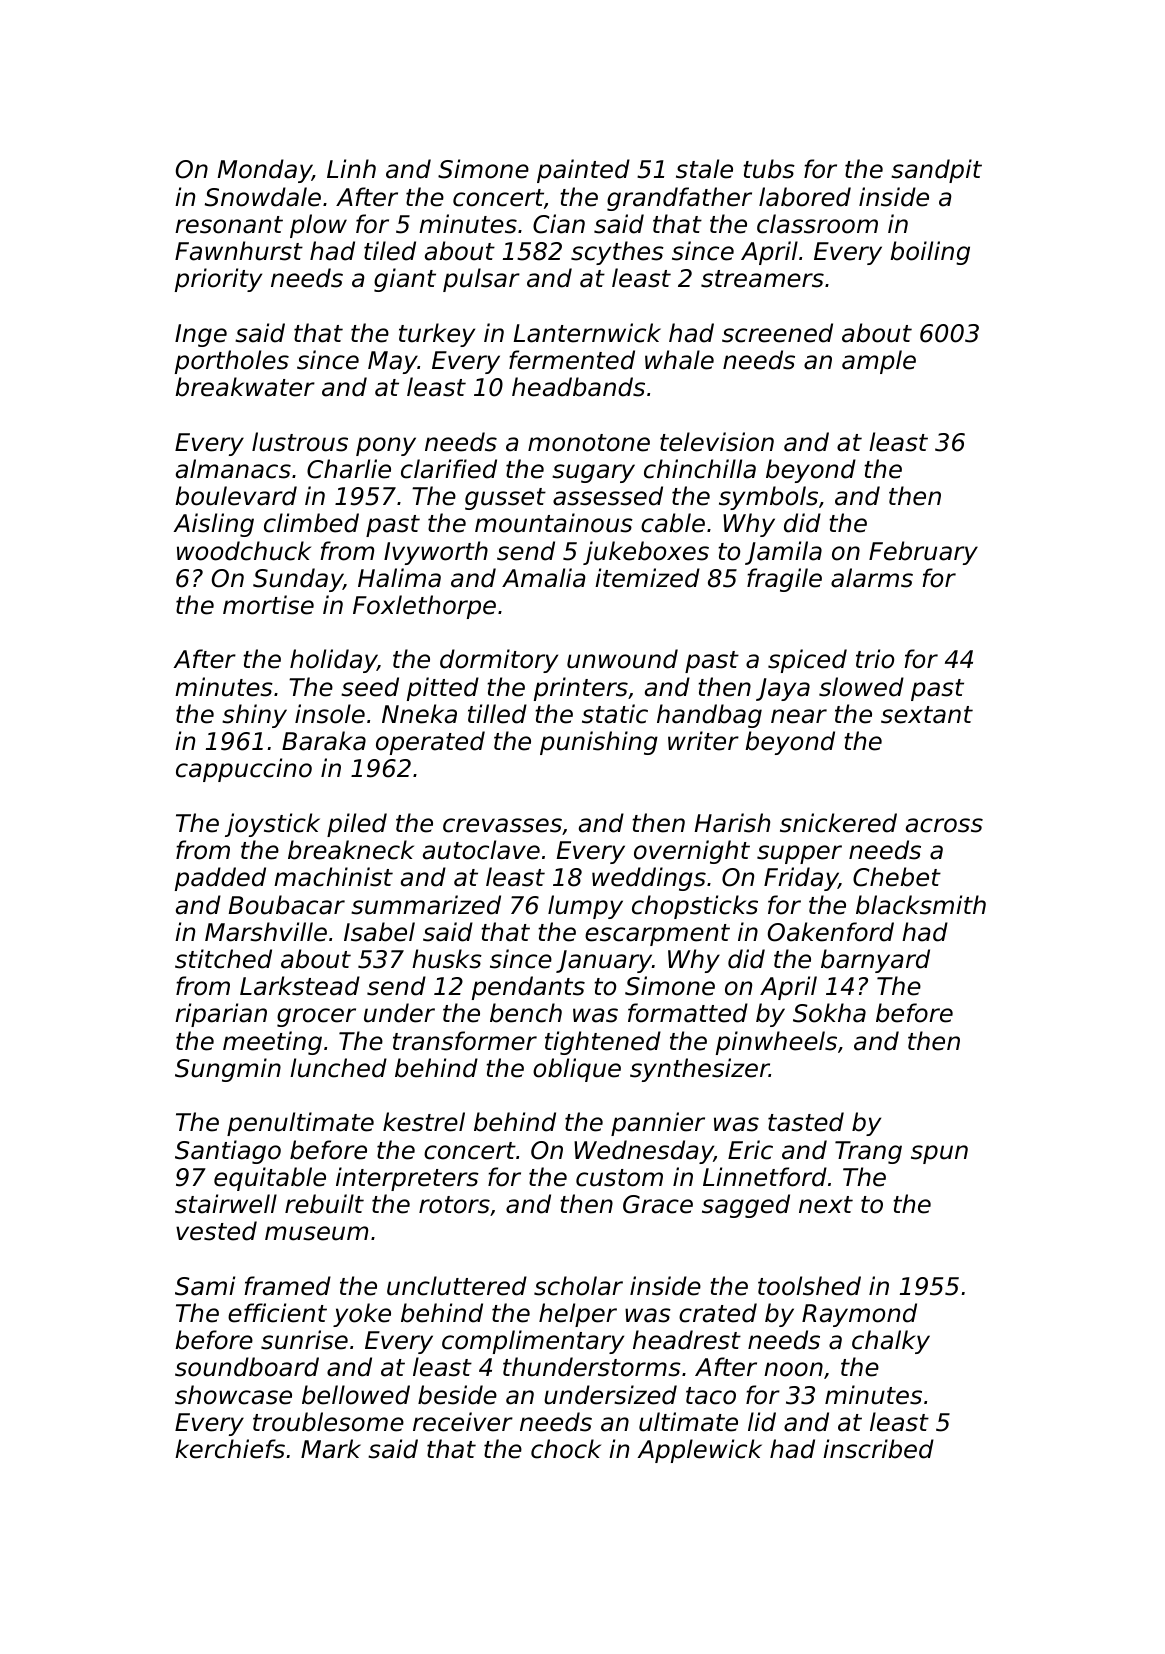 Image resolution: width=1165 pixels, height=1654 pixels. What do you see at coordinates (544, 578) in the screenshot?
I see `Amalia` at bounding box center [544, 578].
